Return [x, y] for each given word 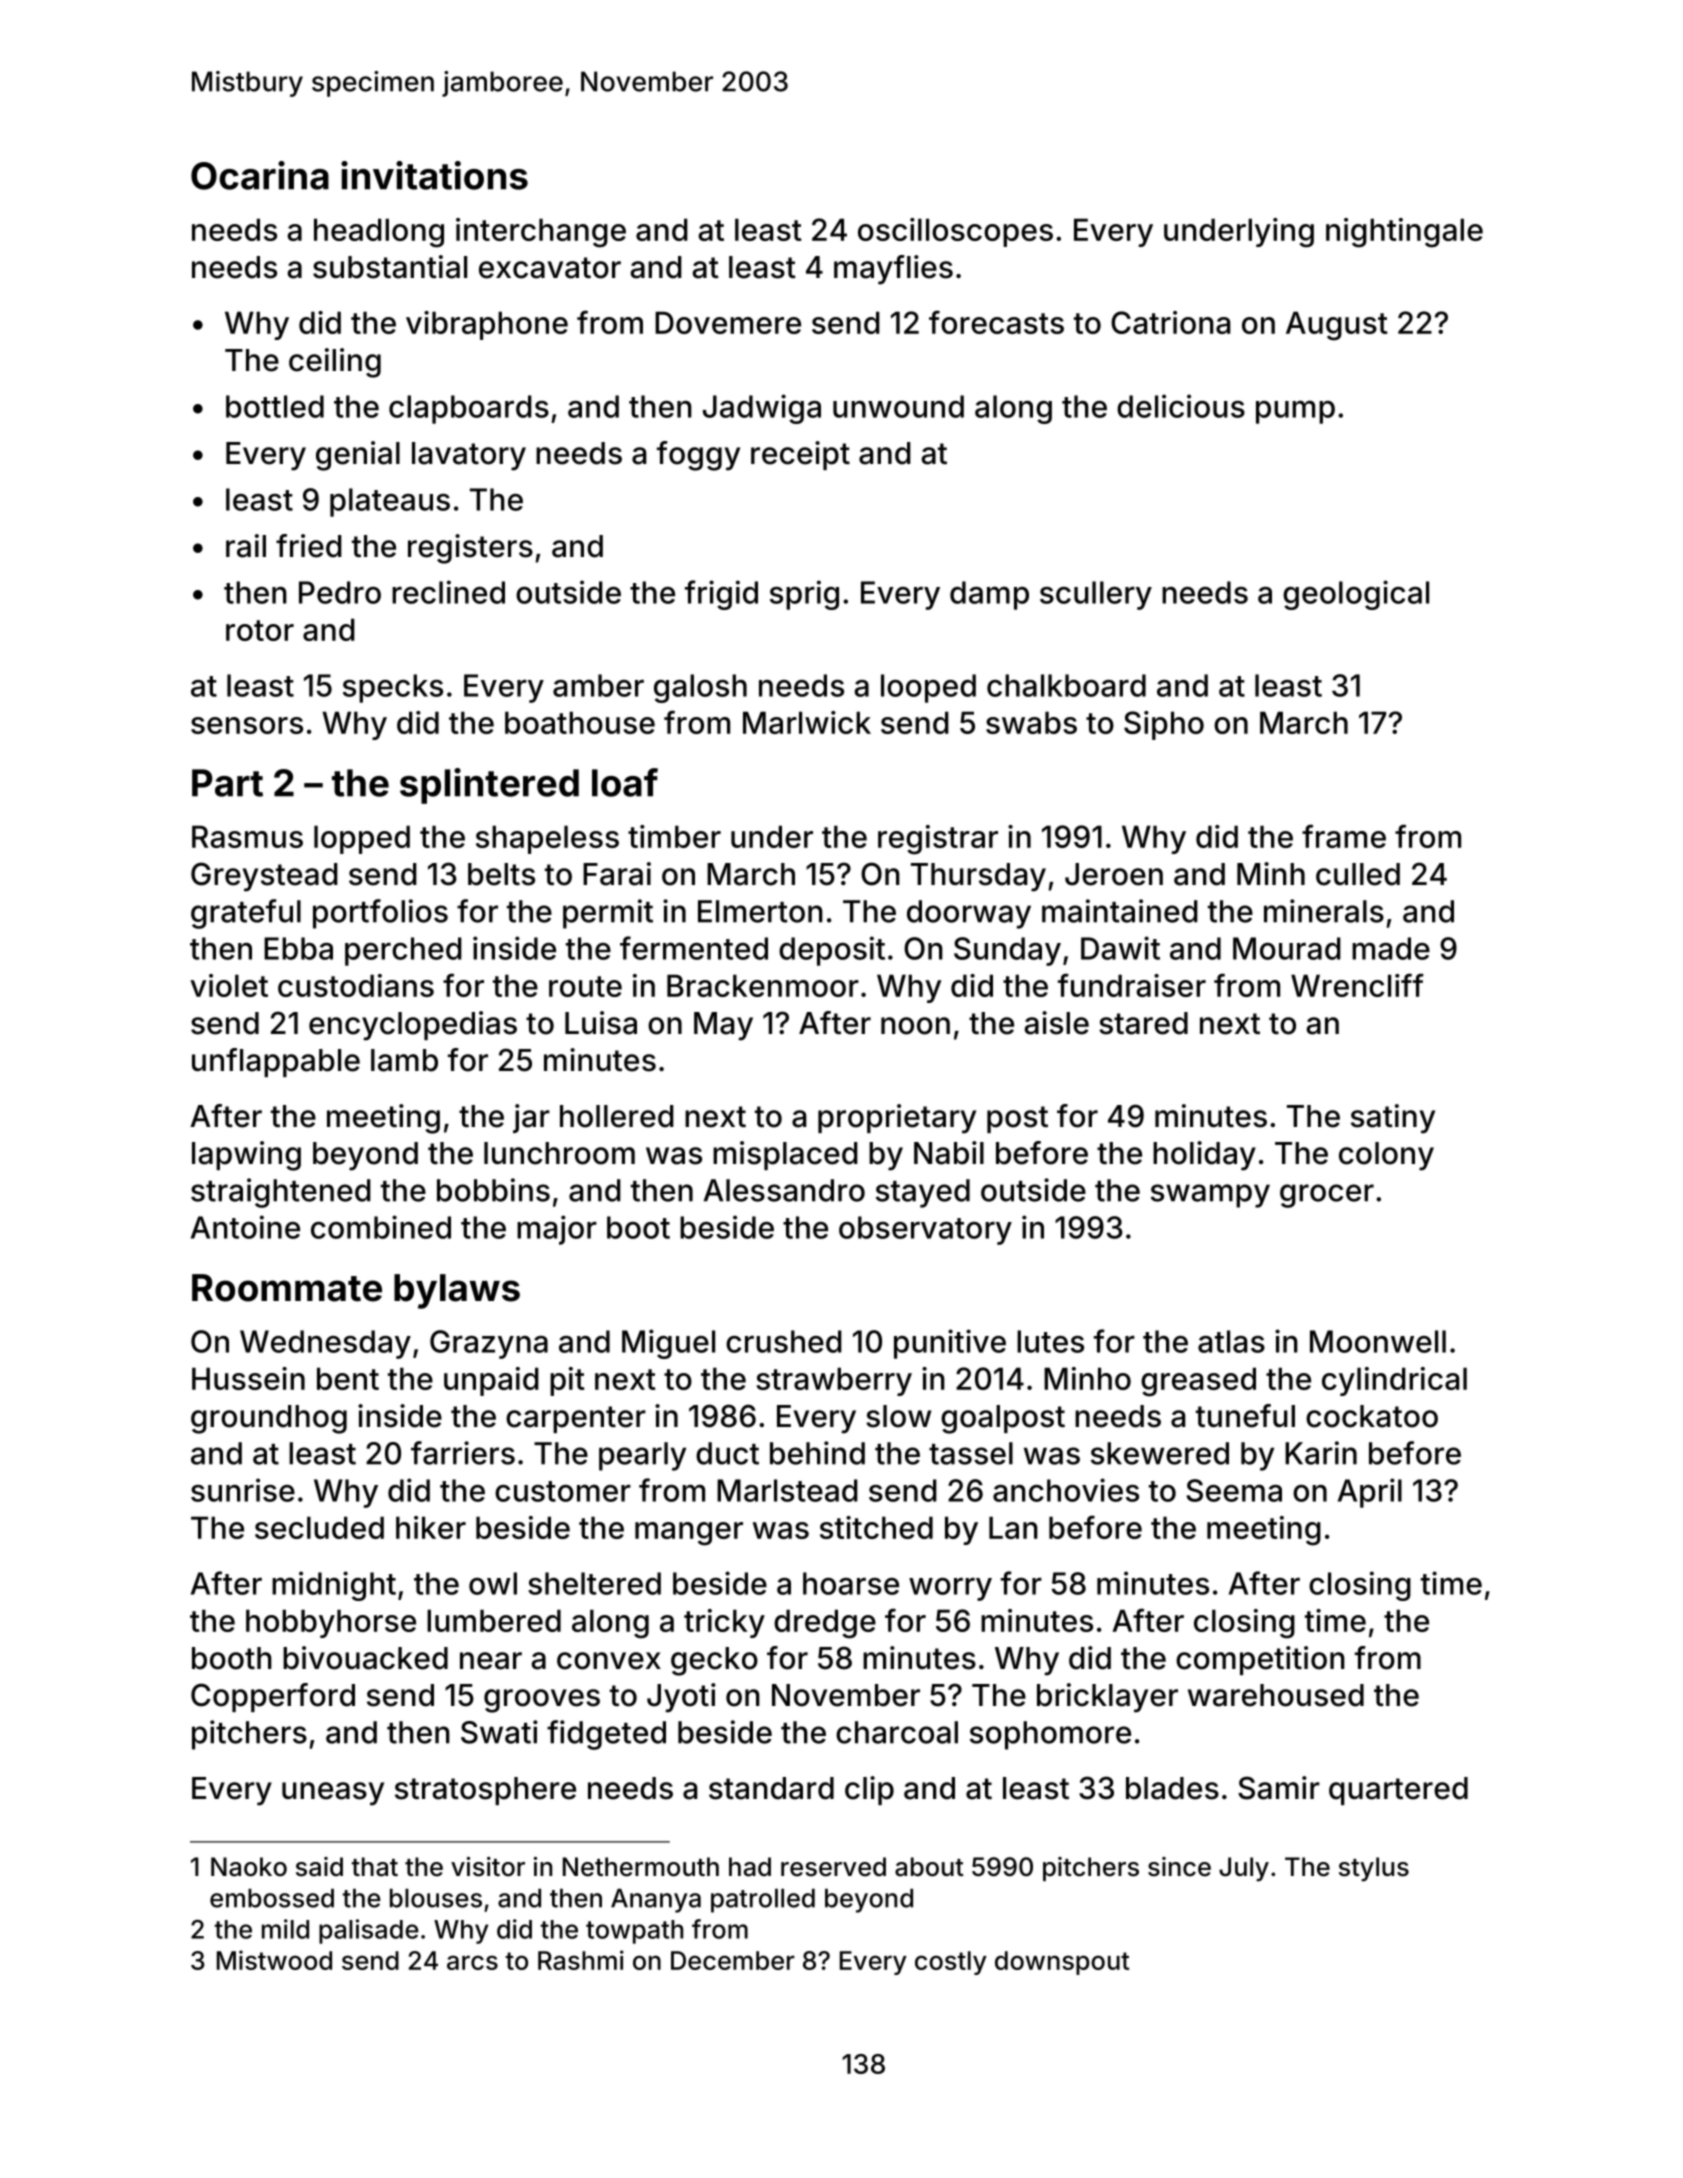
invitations [434, 175]
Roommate [287, 1288]
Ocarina [260, 175]
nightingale [1404, 233]
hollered [617, 1116]
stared [1143, 1023]
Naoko [249, 1867]
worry [950, 1589]
